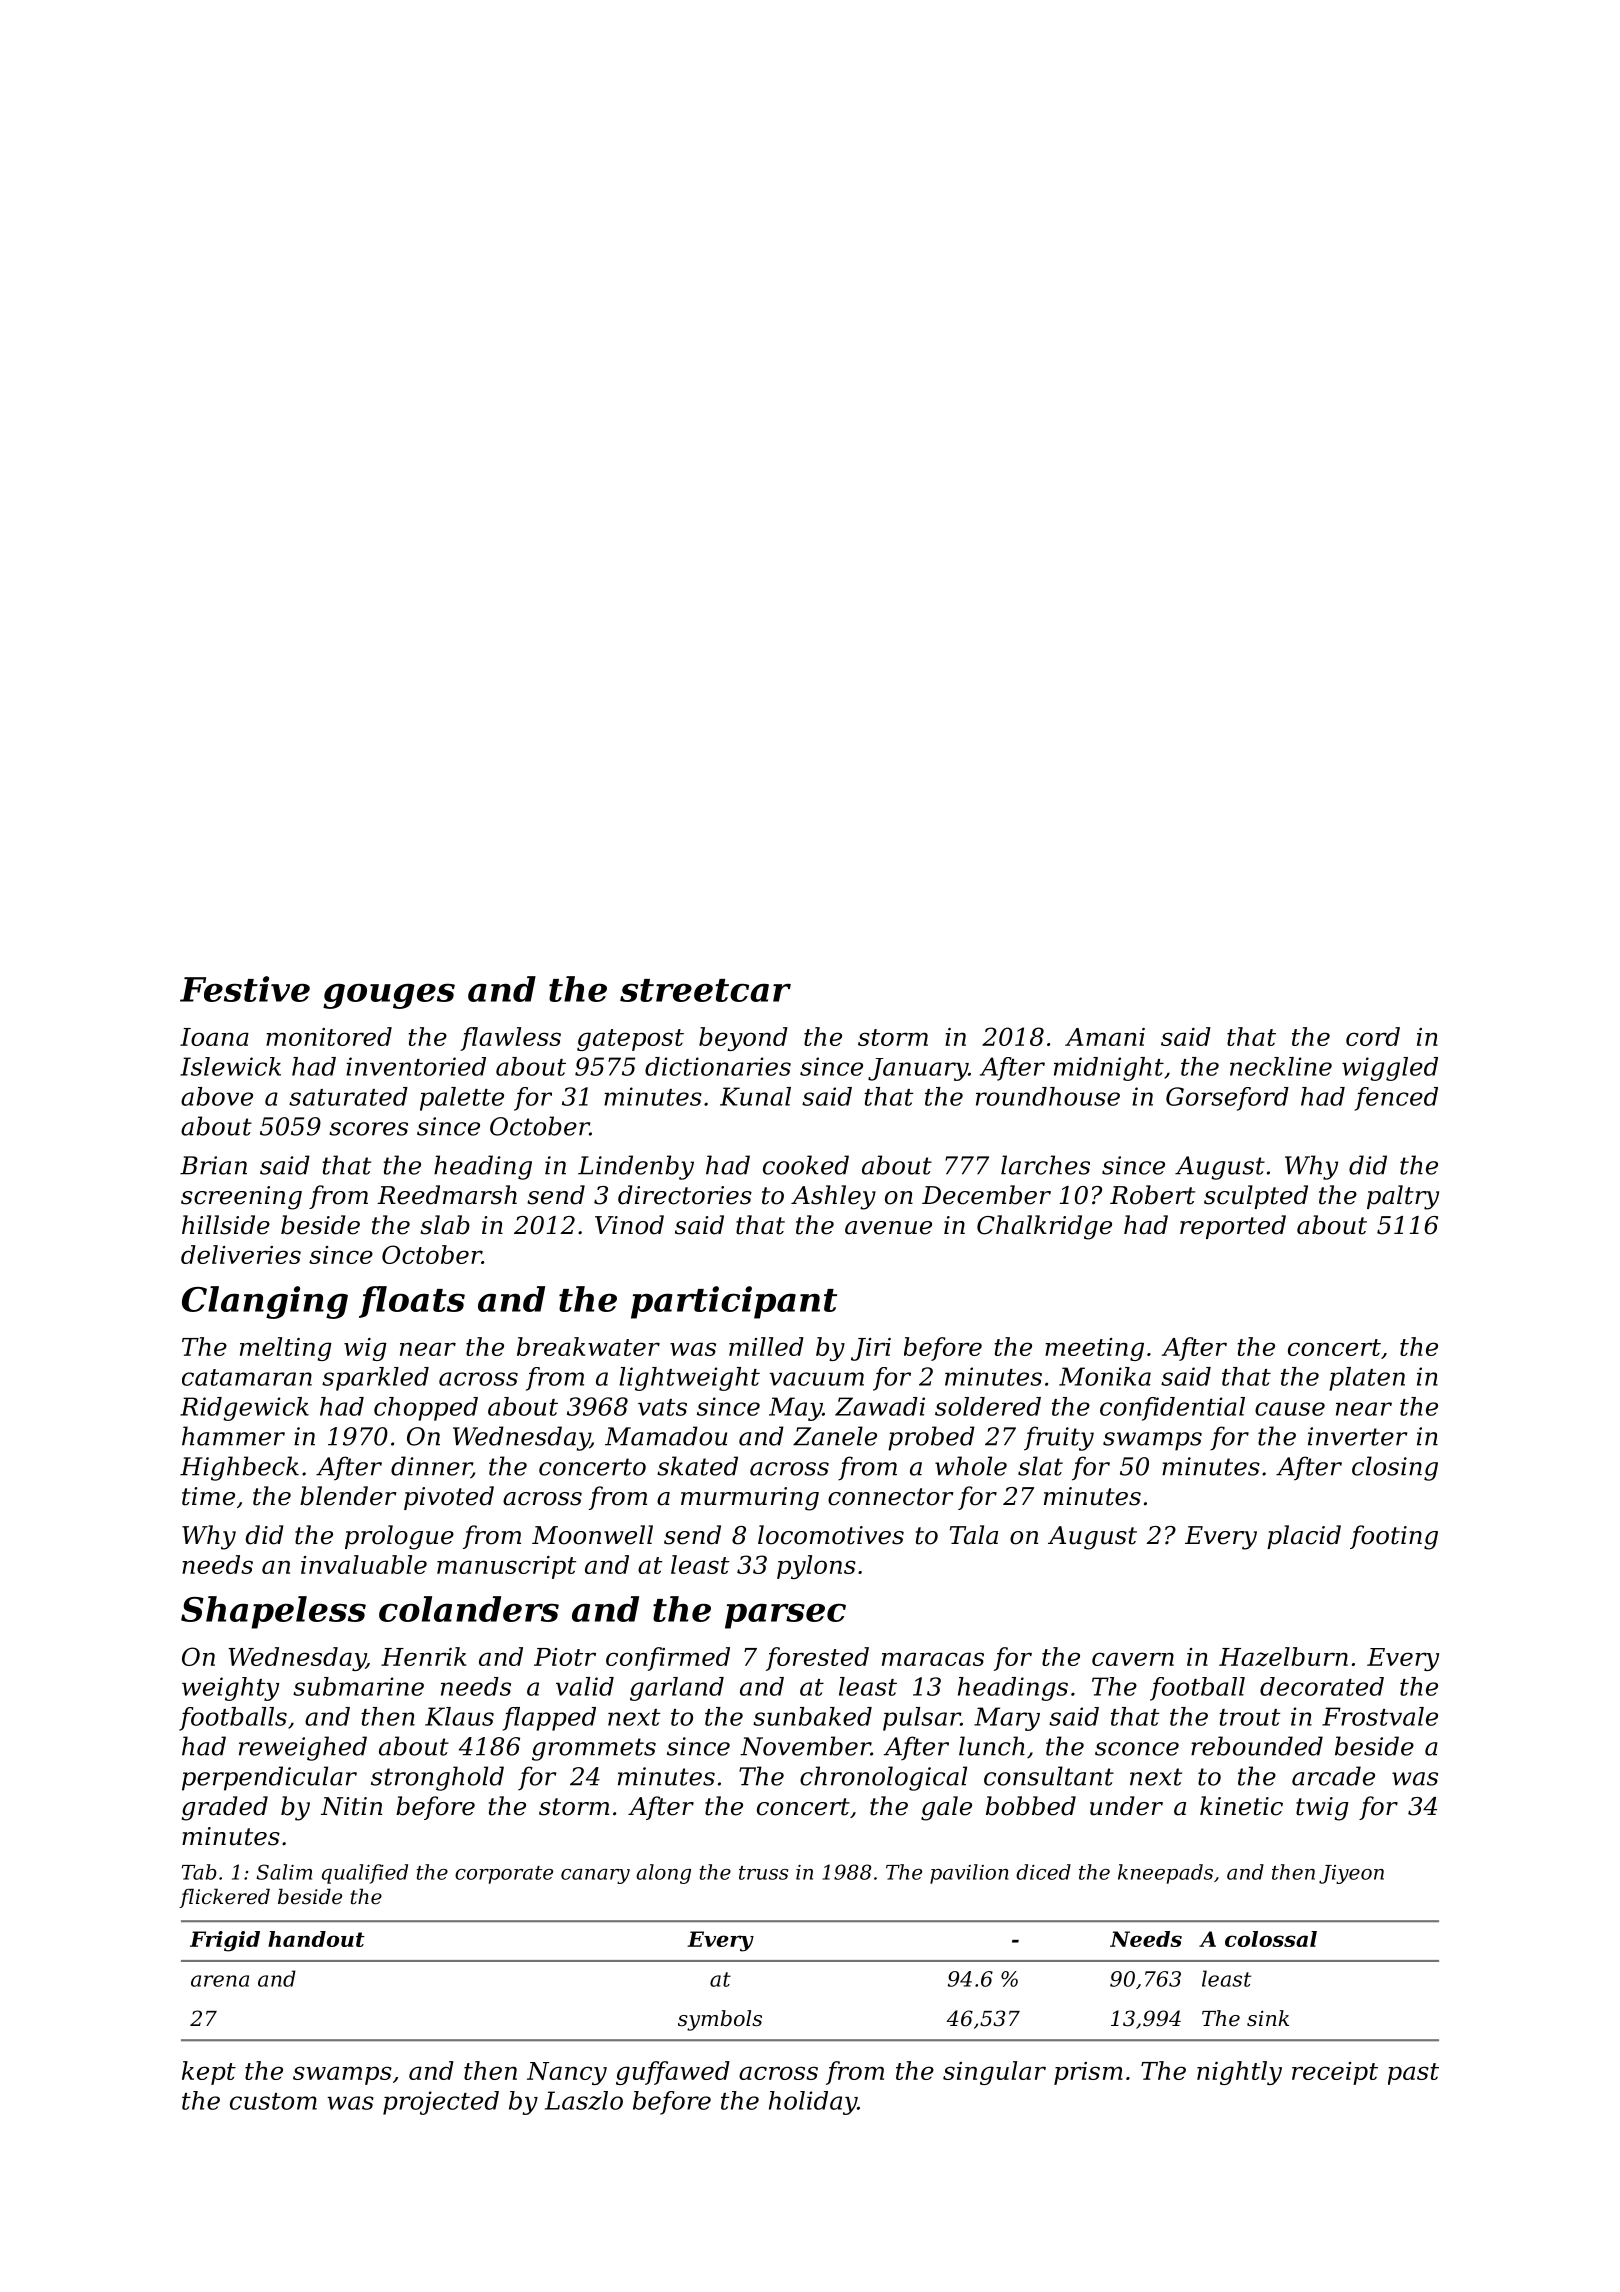  Describe the element at coordinates (592, 1535) in the image. I see `Moonwell` at that location.
